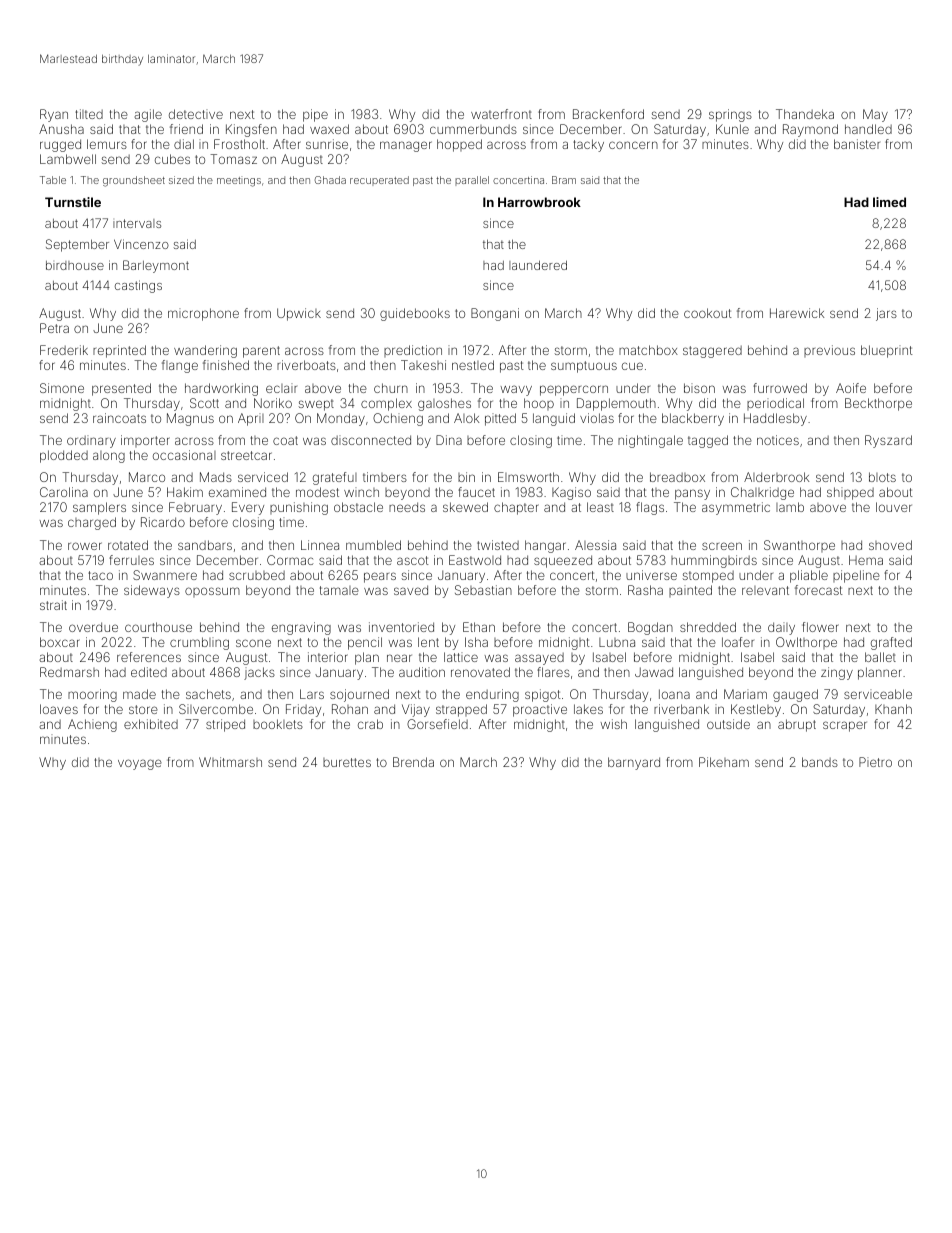 This image has width=952, height=1233. Describe the element at coordinates (762, 493) in the image. I see `Chalkridge` at that location.
